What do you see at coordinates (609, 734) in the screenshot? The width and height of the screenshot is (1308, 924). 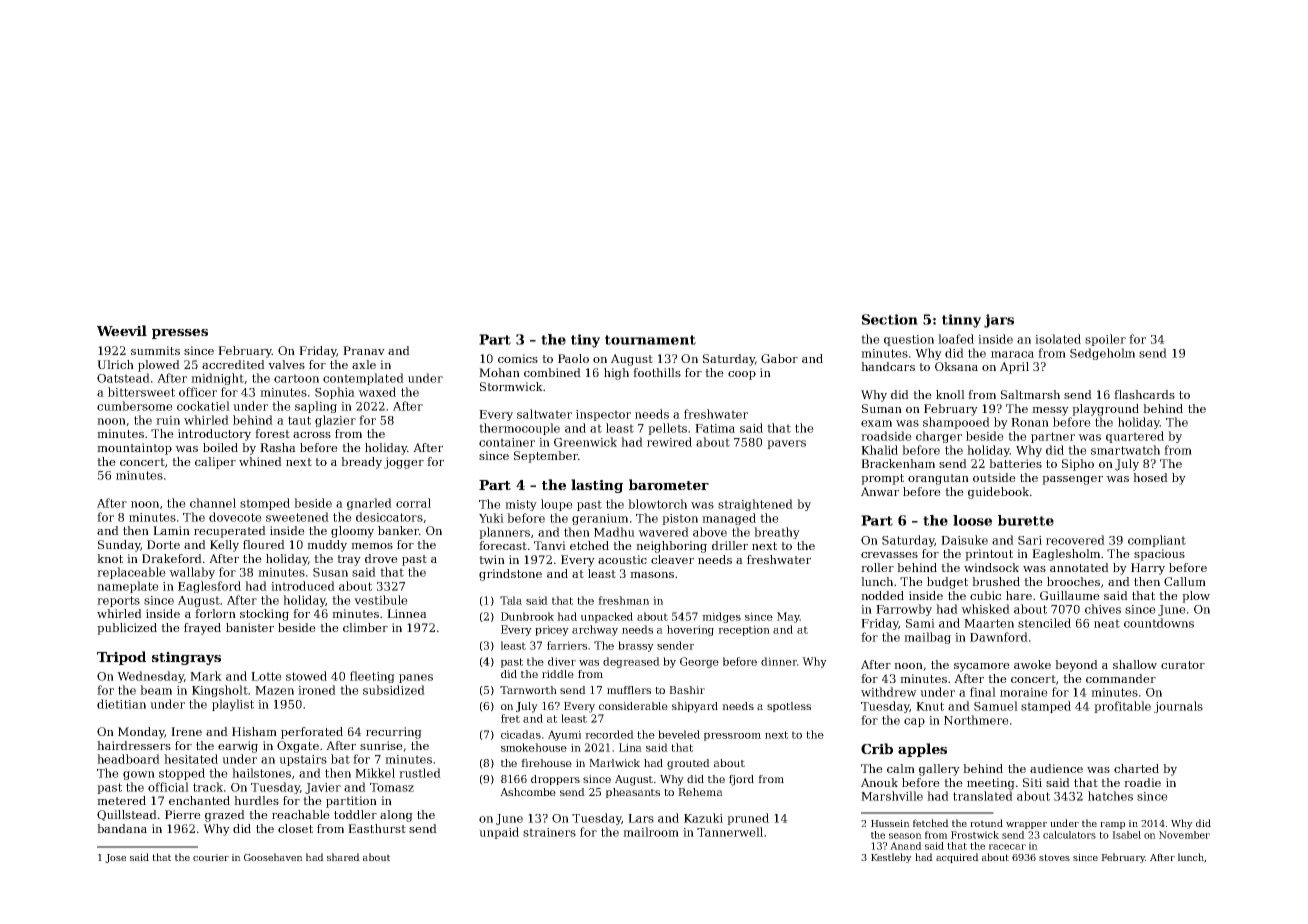 I see `recorded` at bounding box center [609, 734].
